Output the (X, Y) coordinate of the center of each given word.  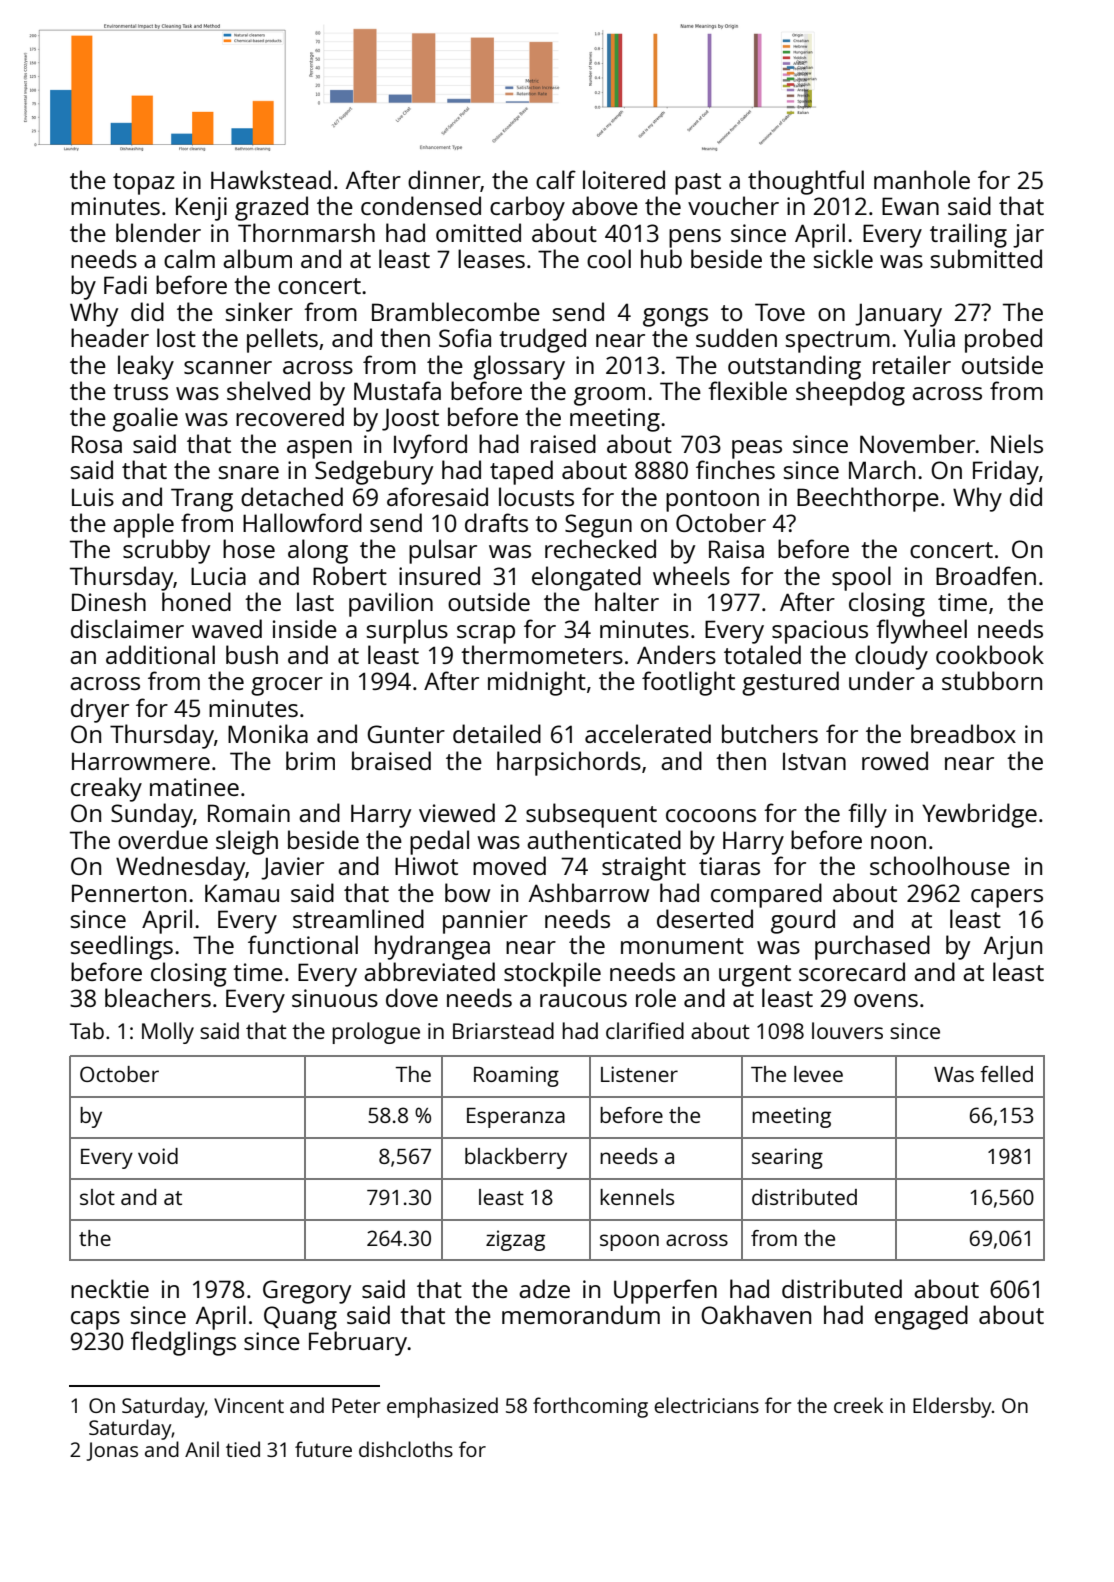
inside (305, 628)
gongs (675, 317)
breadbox (963, 733)
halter (627, 601)
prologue (376, 1033)
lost (176, 337)
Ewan (910, 206)
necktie (110, 1288)
